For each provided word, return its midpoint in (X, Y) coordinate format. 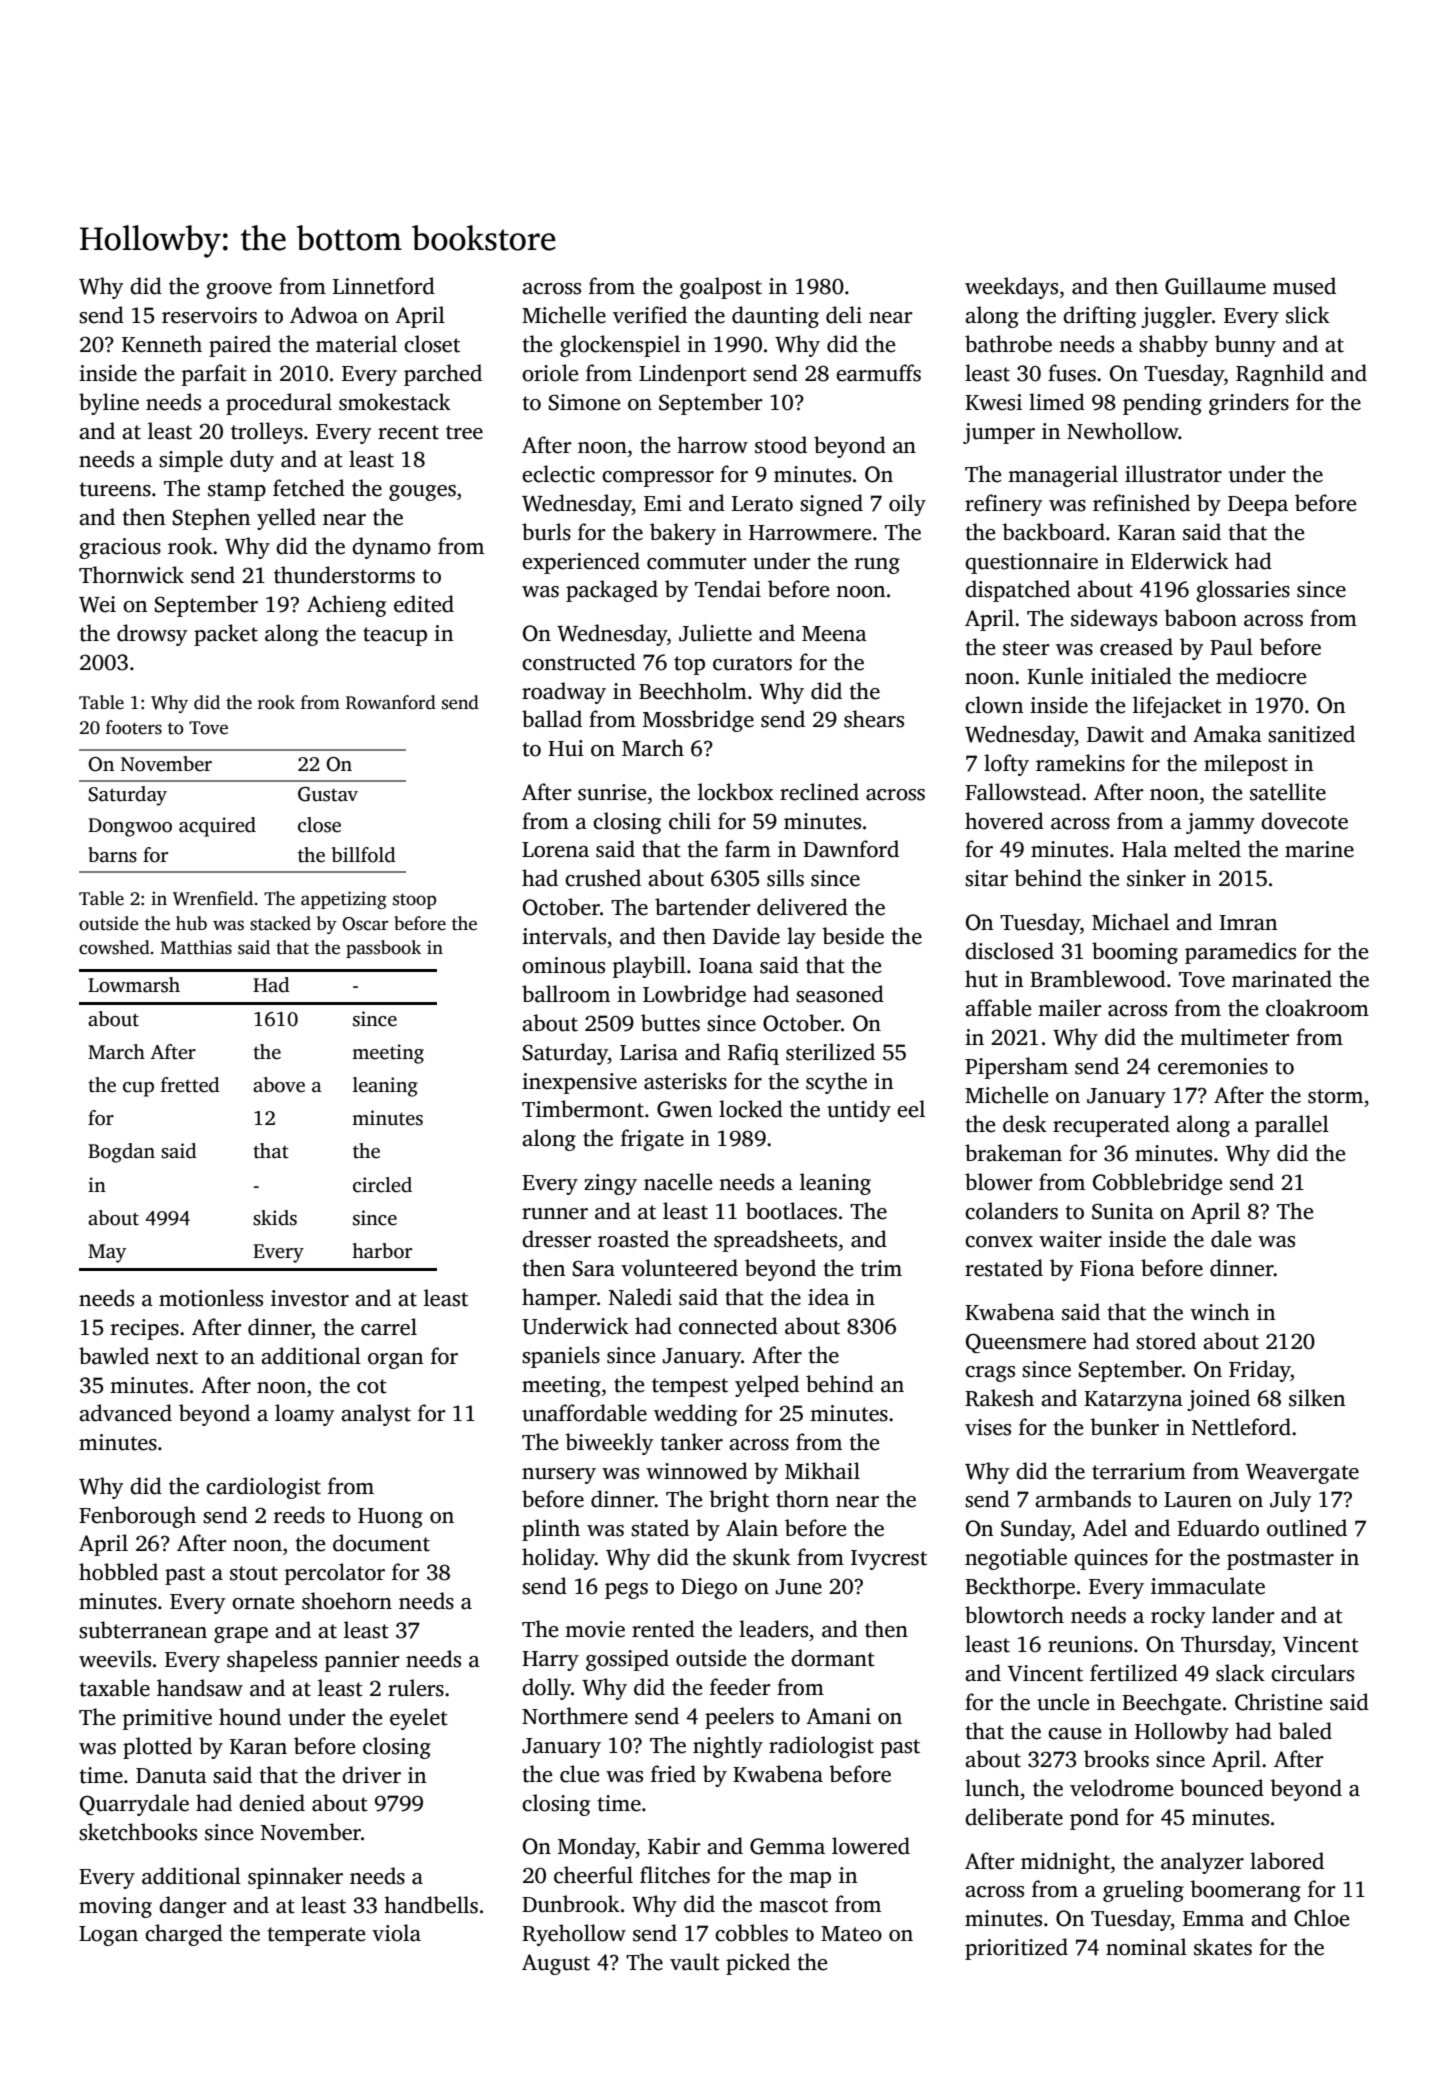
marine (1319, 849)
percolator (335, 1574)
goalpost (721, 288)
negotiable (1016, 1559)
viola (396, 1933)
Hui (566, 748)
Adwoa (324, 315)
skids (275, 1218)
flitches (675, 1875)
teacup (395, 636)
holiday (558, 1559)
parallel (1292, 1126)
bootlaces (791, 1211)
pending (1162, 404)
